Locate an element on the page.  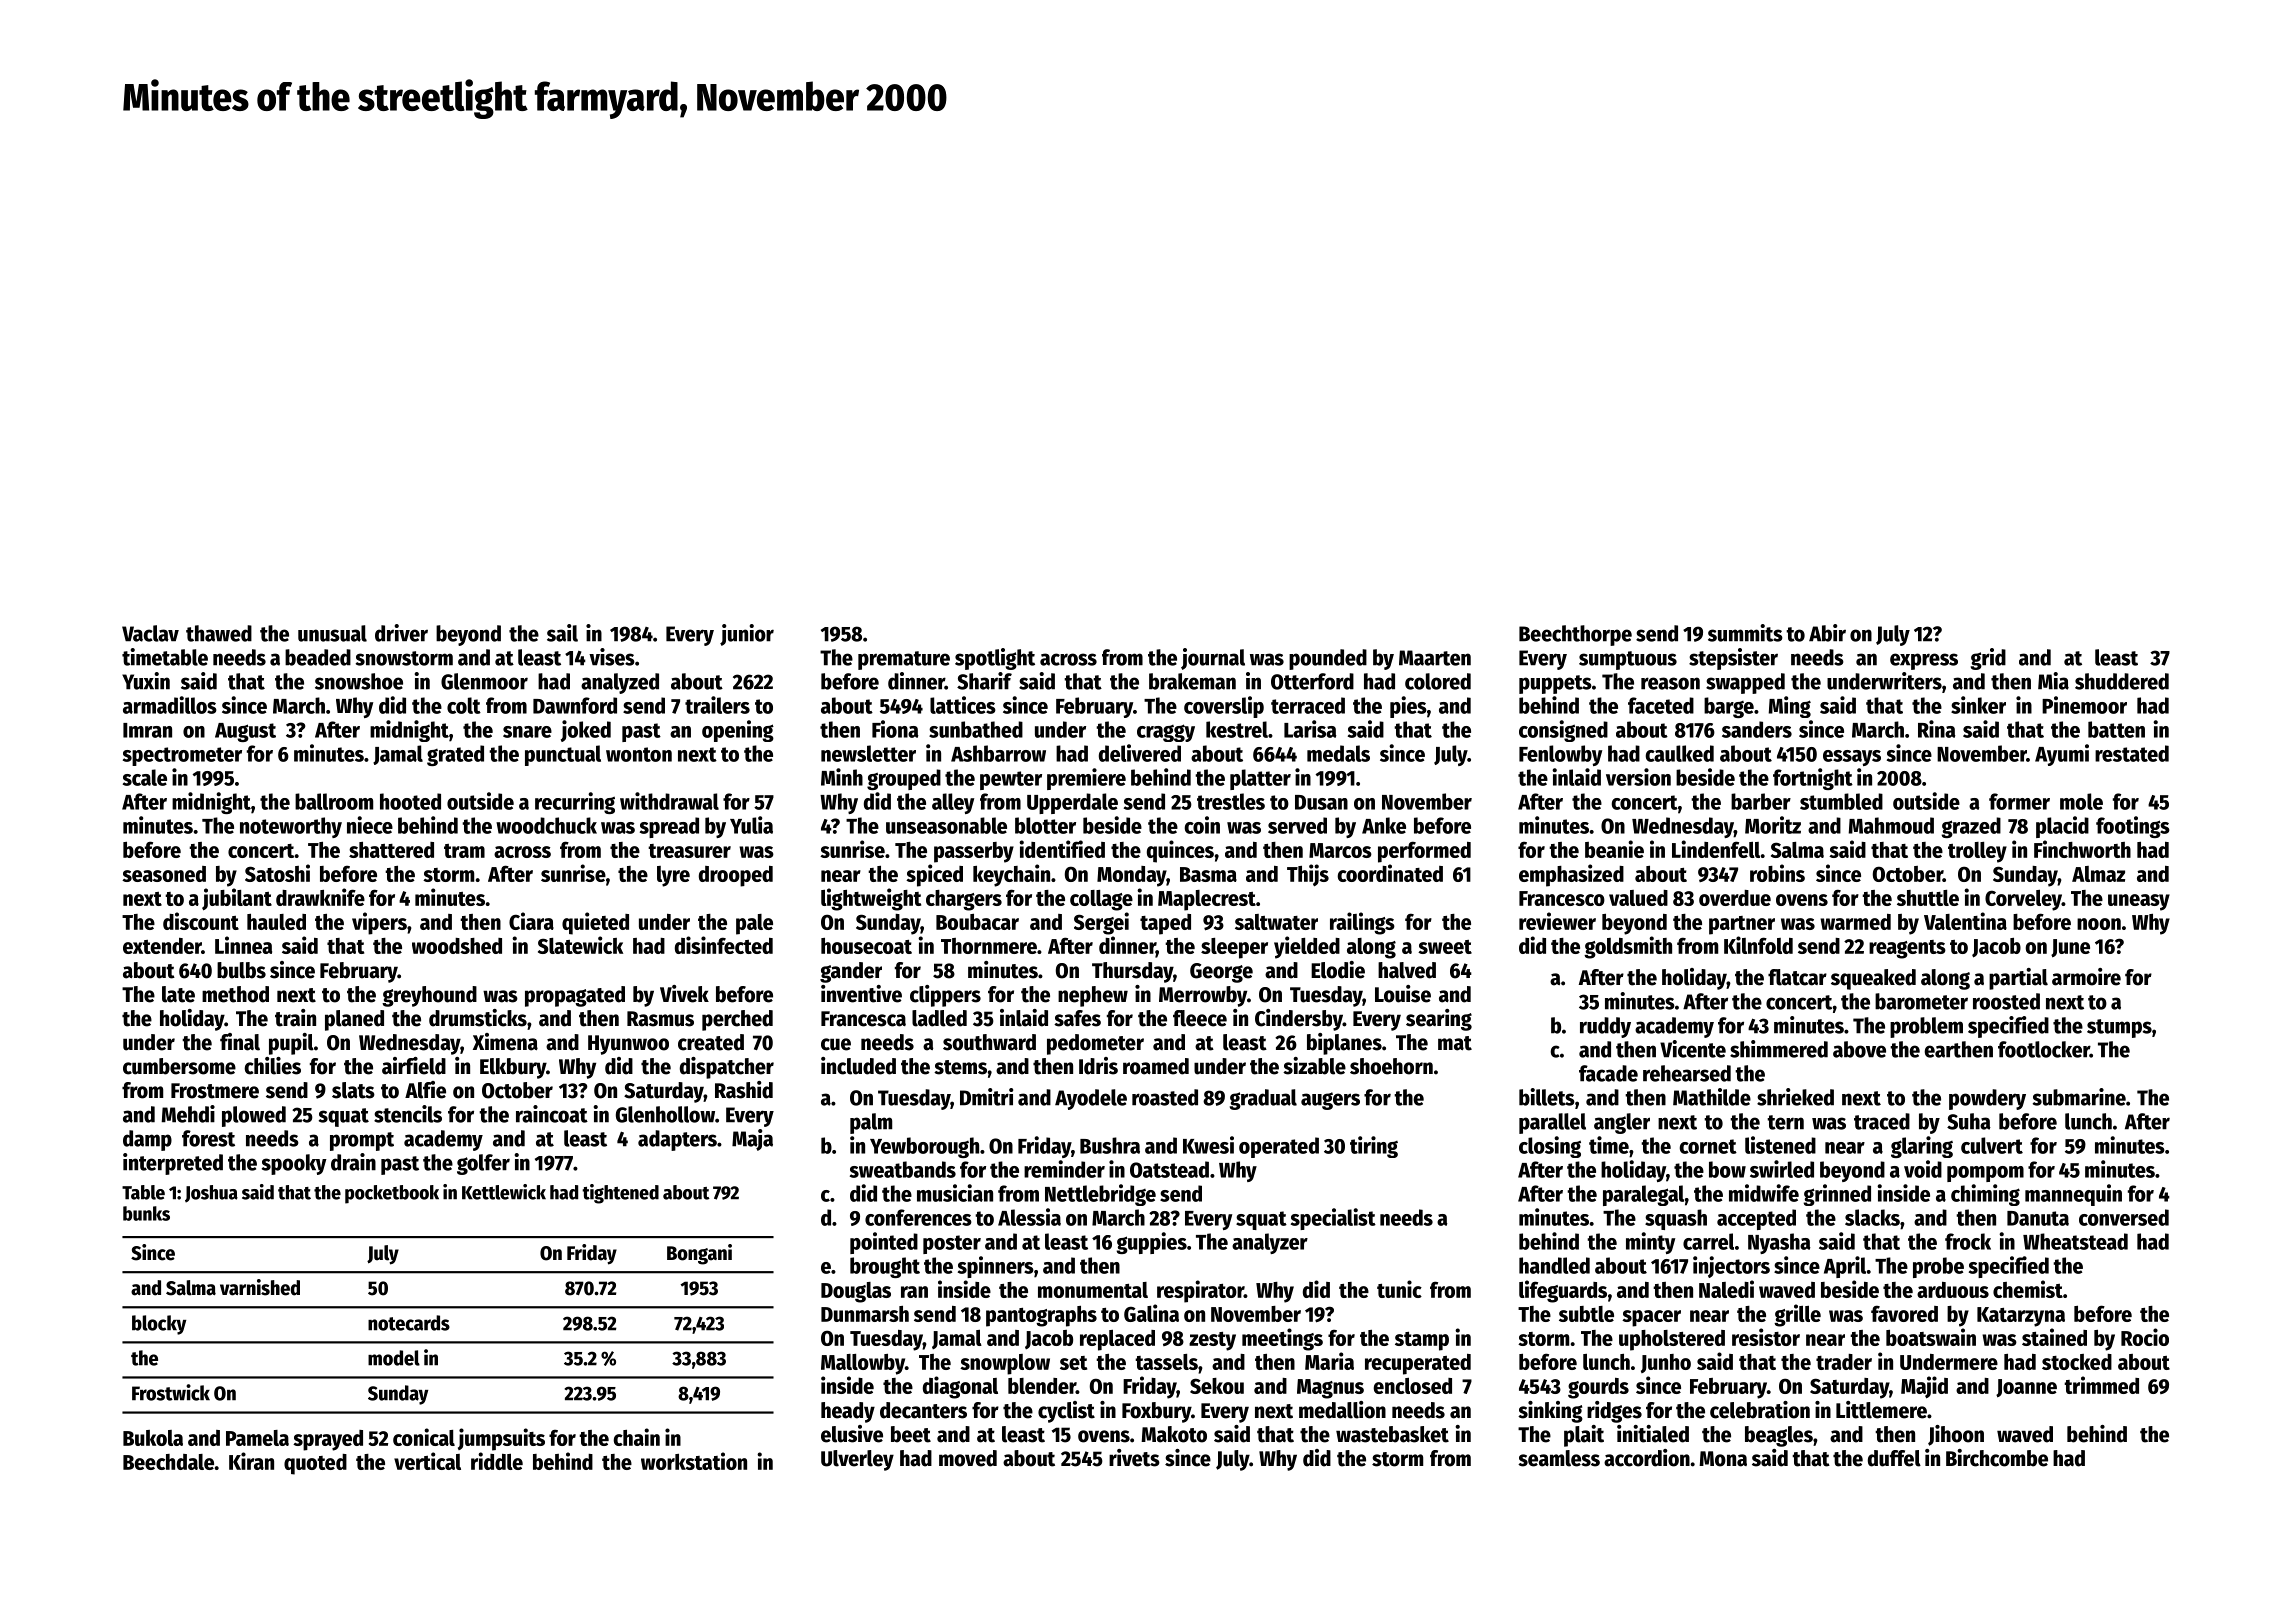
workstation is located at coordinates (694, 1461).
